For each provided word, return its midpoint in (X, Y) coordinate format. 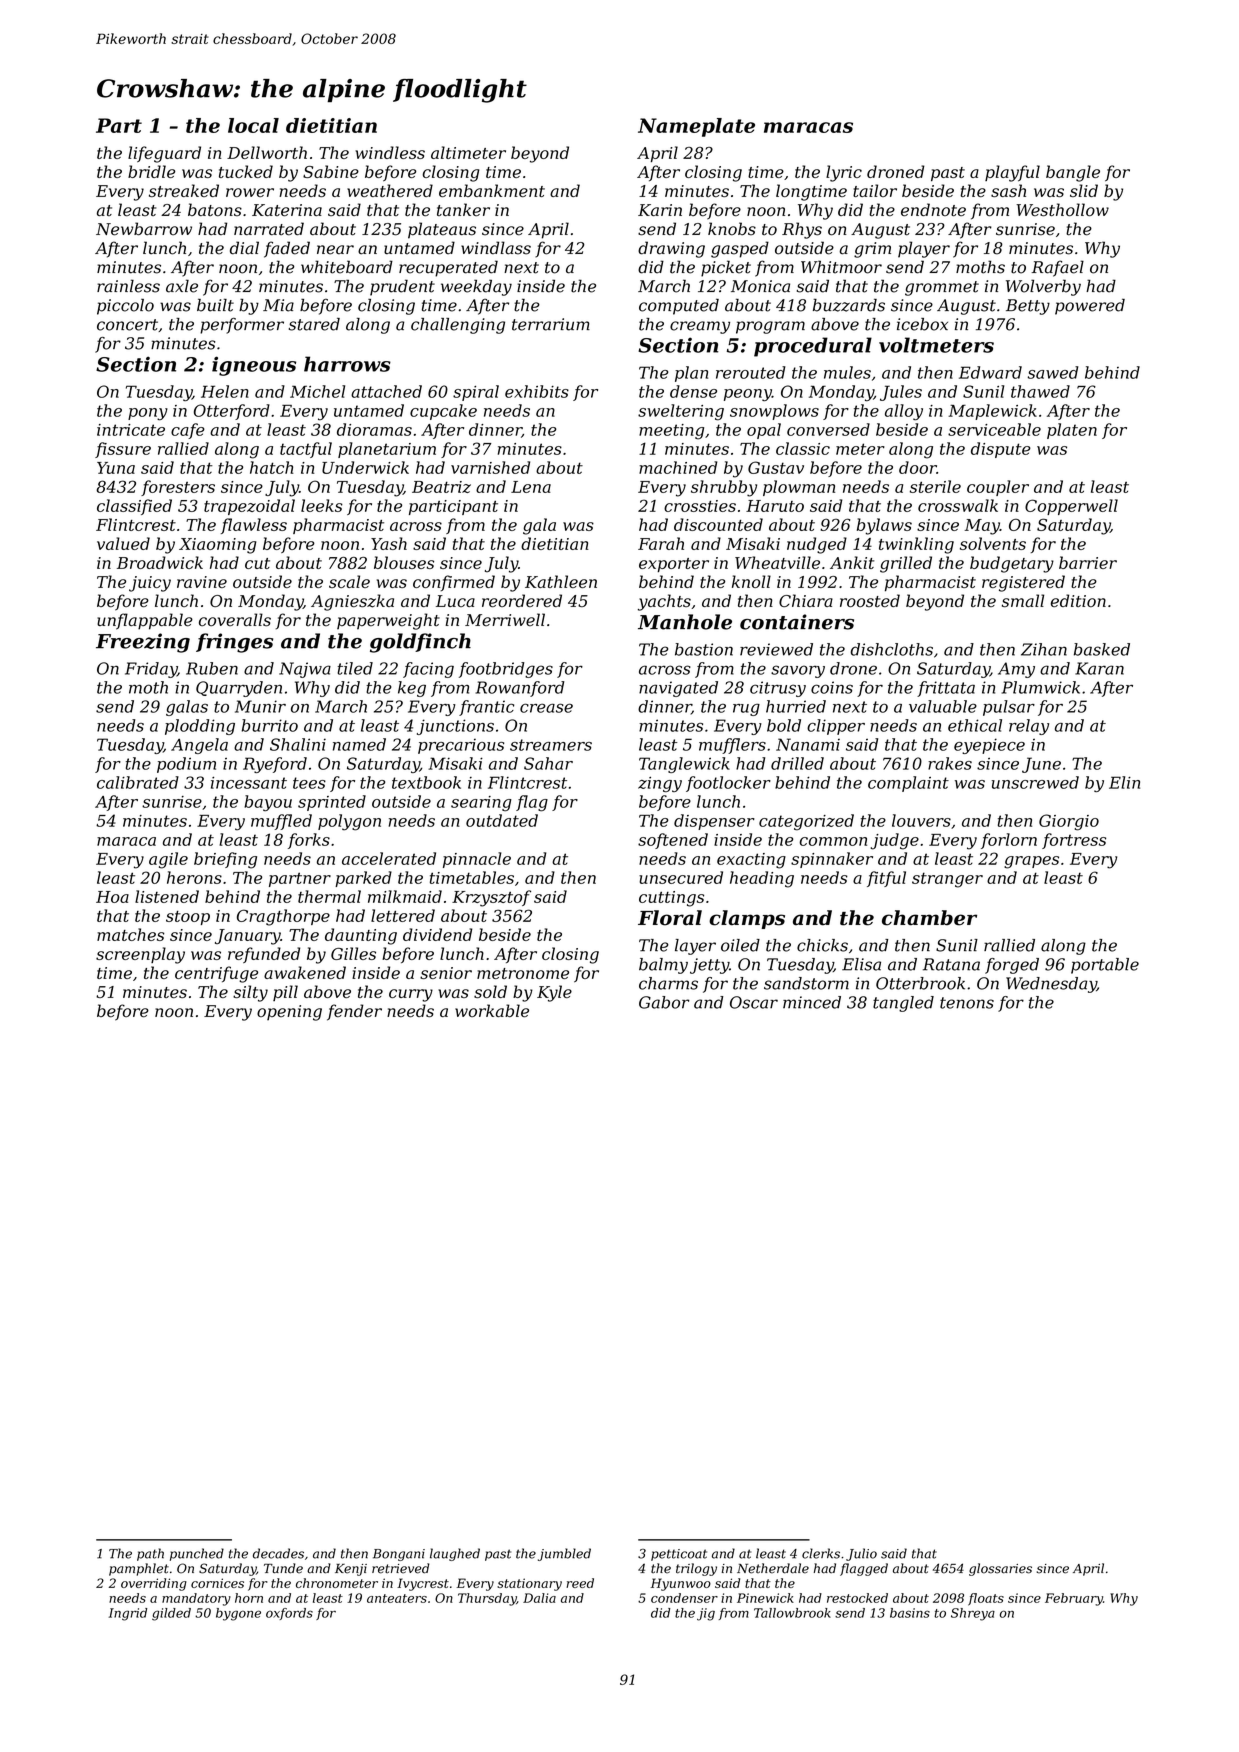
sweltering (681, 412)
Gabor (664, 1002)
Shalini (298, 744)
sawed (1053, 372)
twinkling (916, 545)
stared (314, 324)
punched (197, 1554)
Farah (661, 543)
